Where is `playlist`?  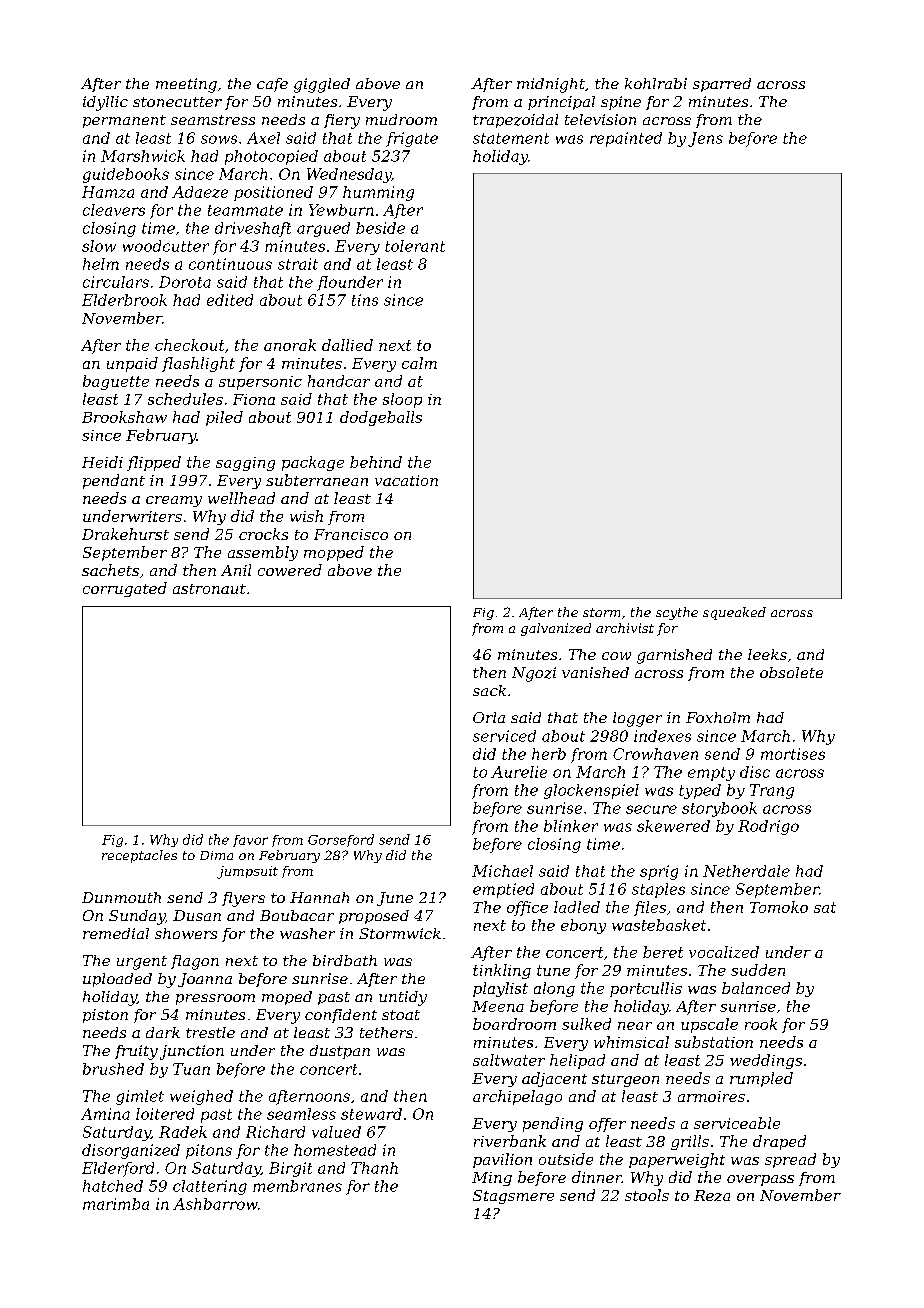
playlist is located at coordinates (500, 989).
